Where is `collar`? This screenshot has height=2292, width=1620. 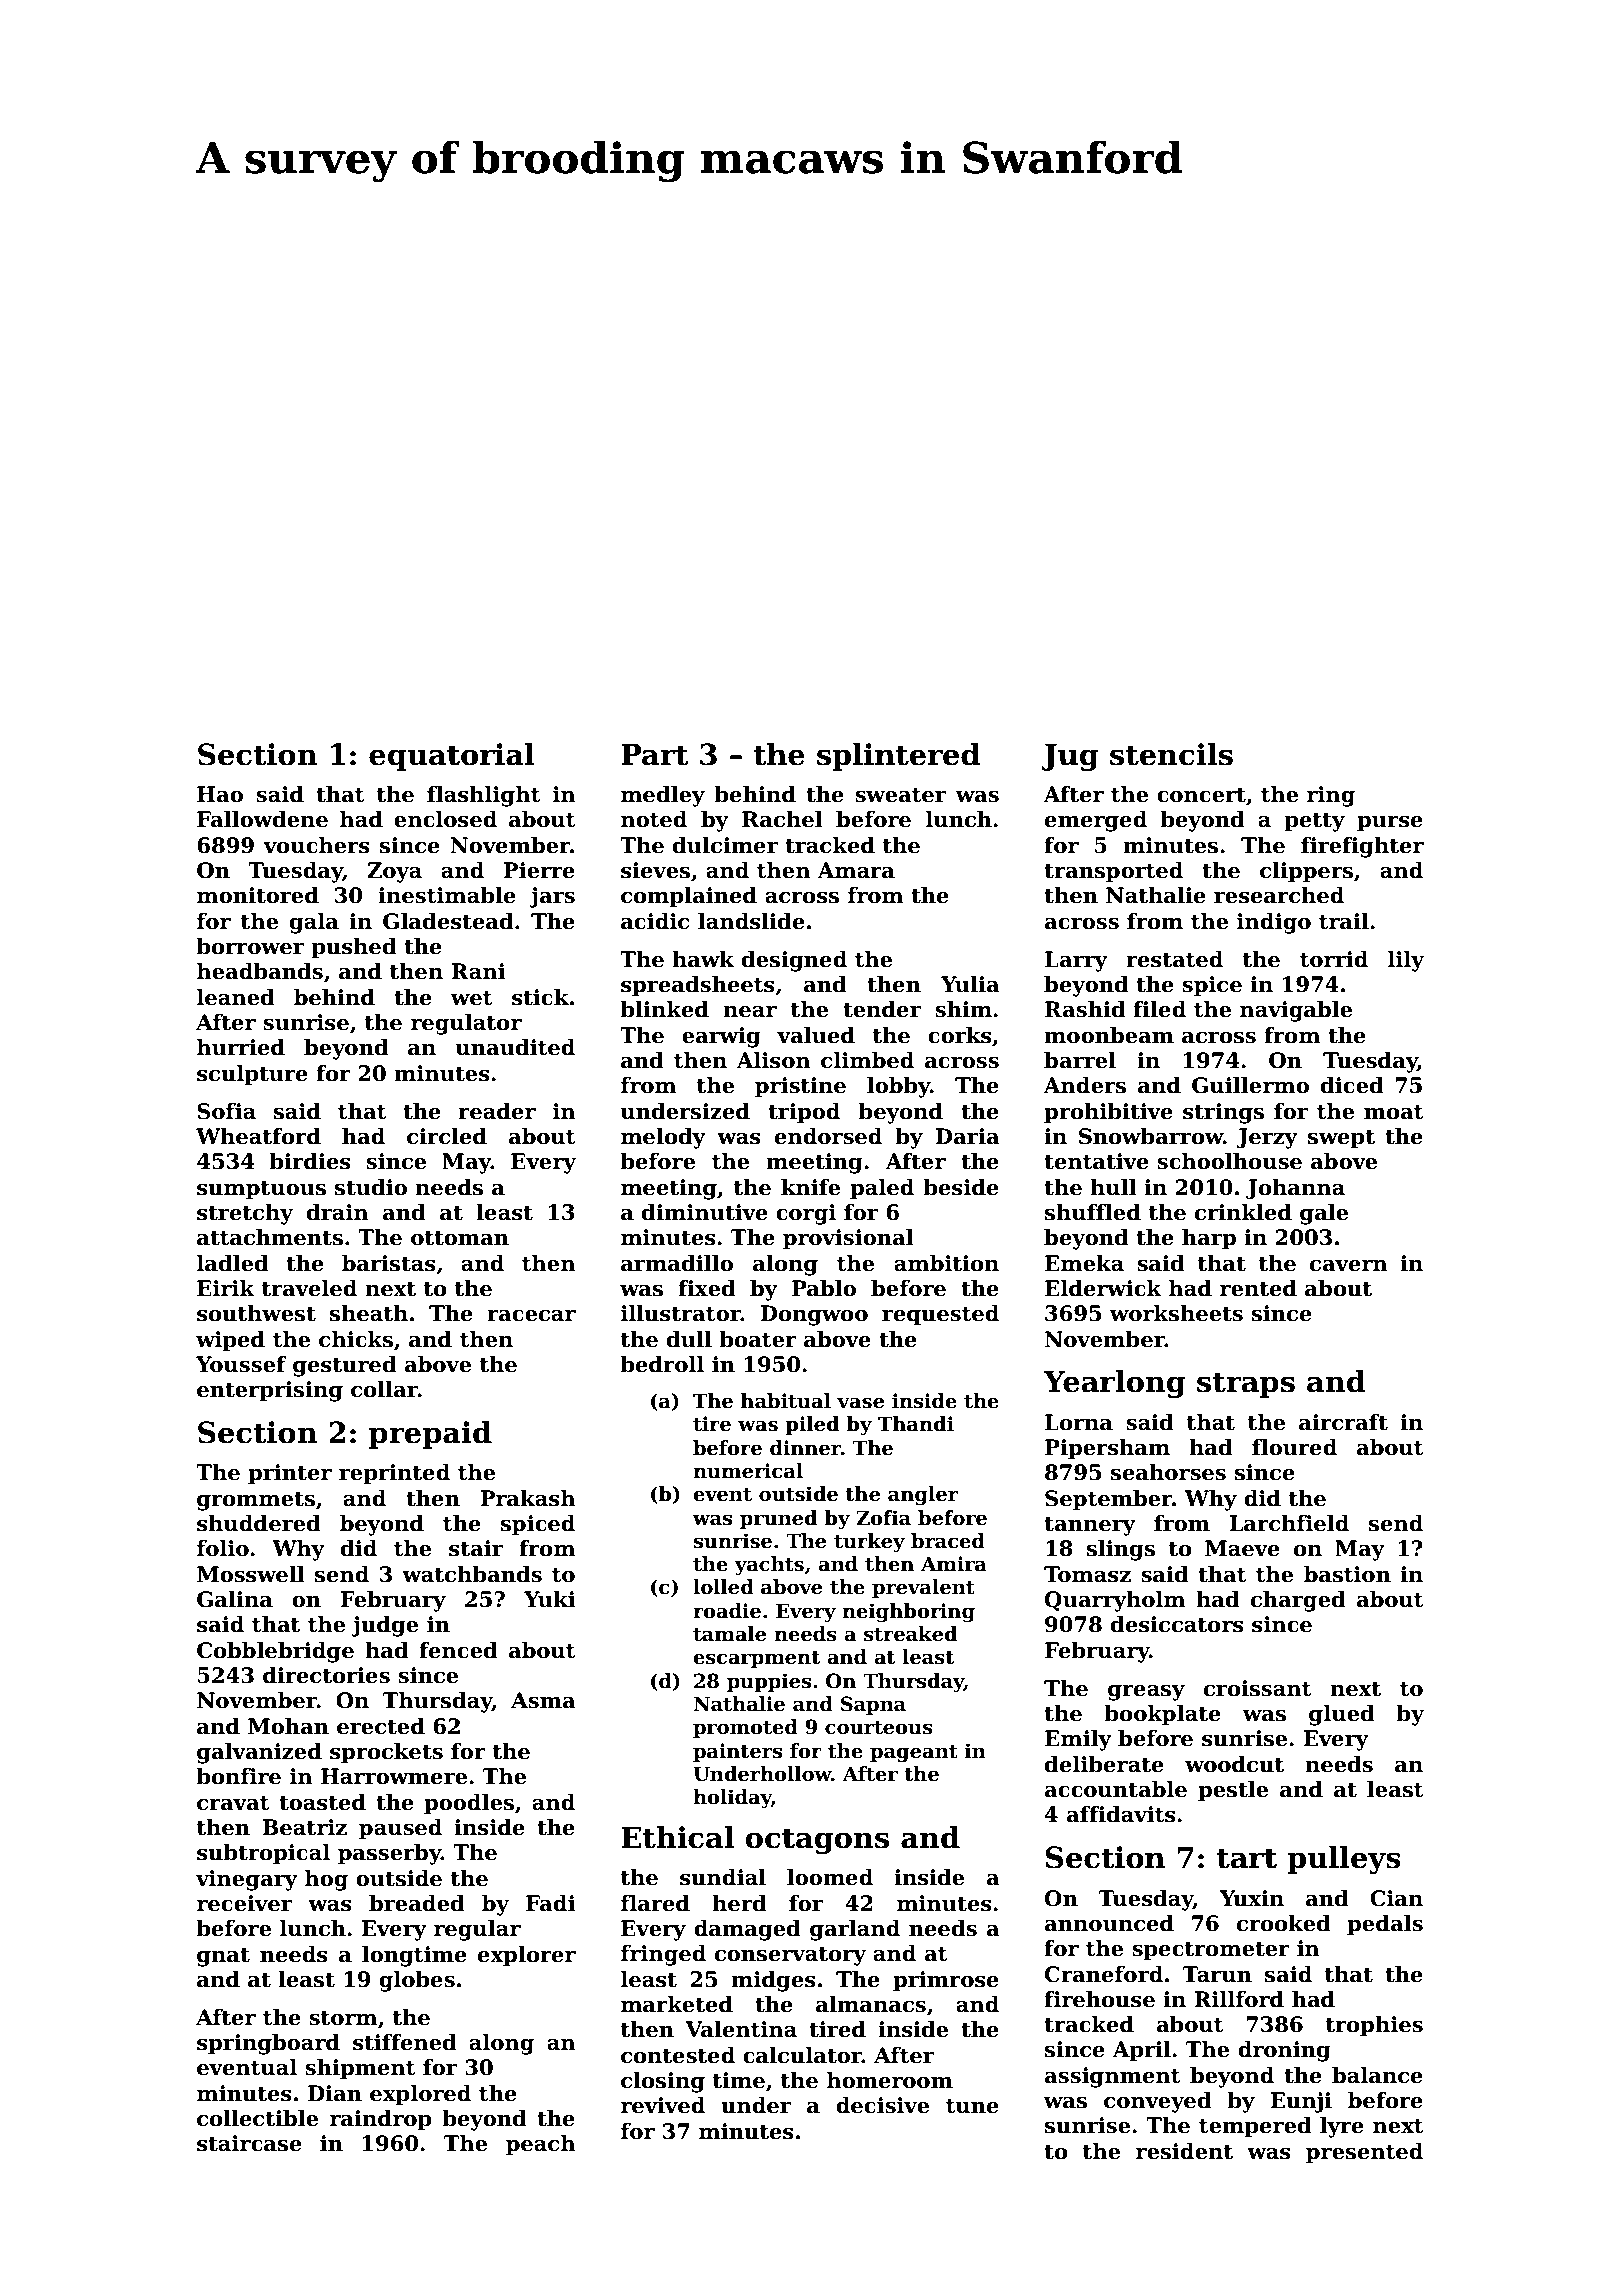 collar is located at coordinates (384, 1389).
